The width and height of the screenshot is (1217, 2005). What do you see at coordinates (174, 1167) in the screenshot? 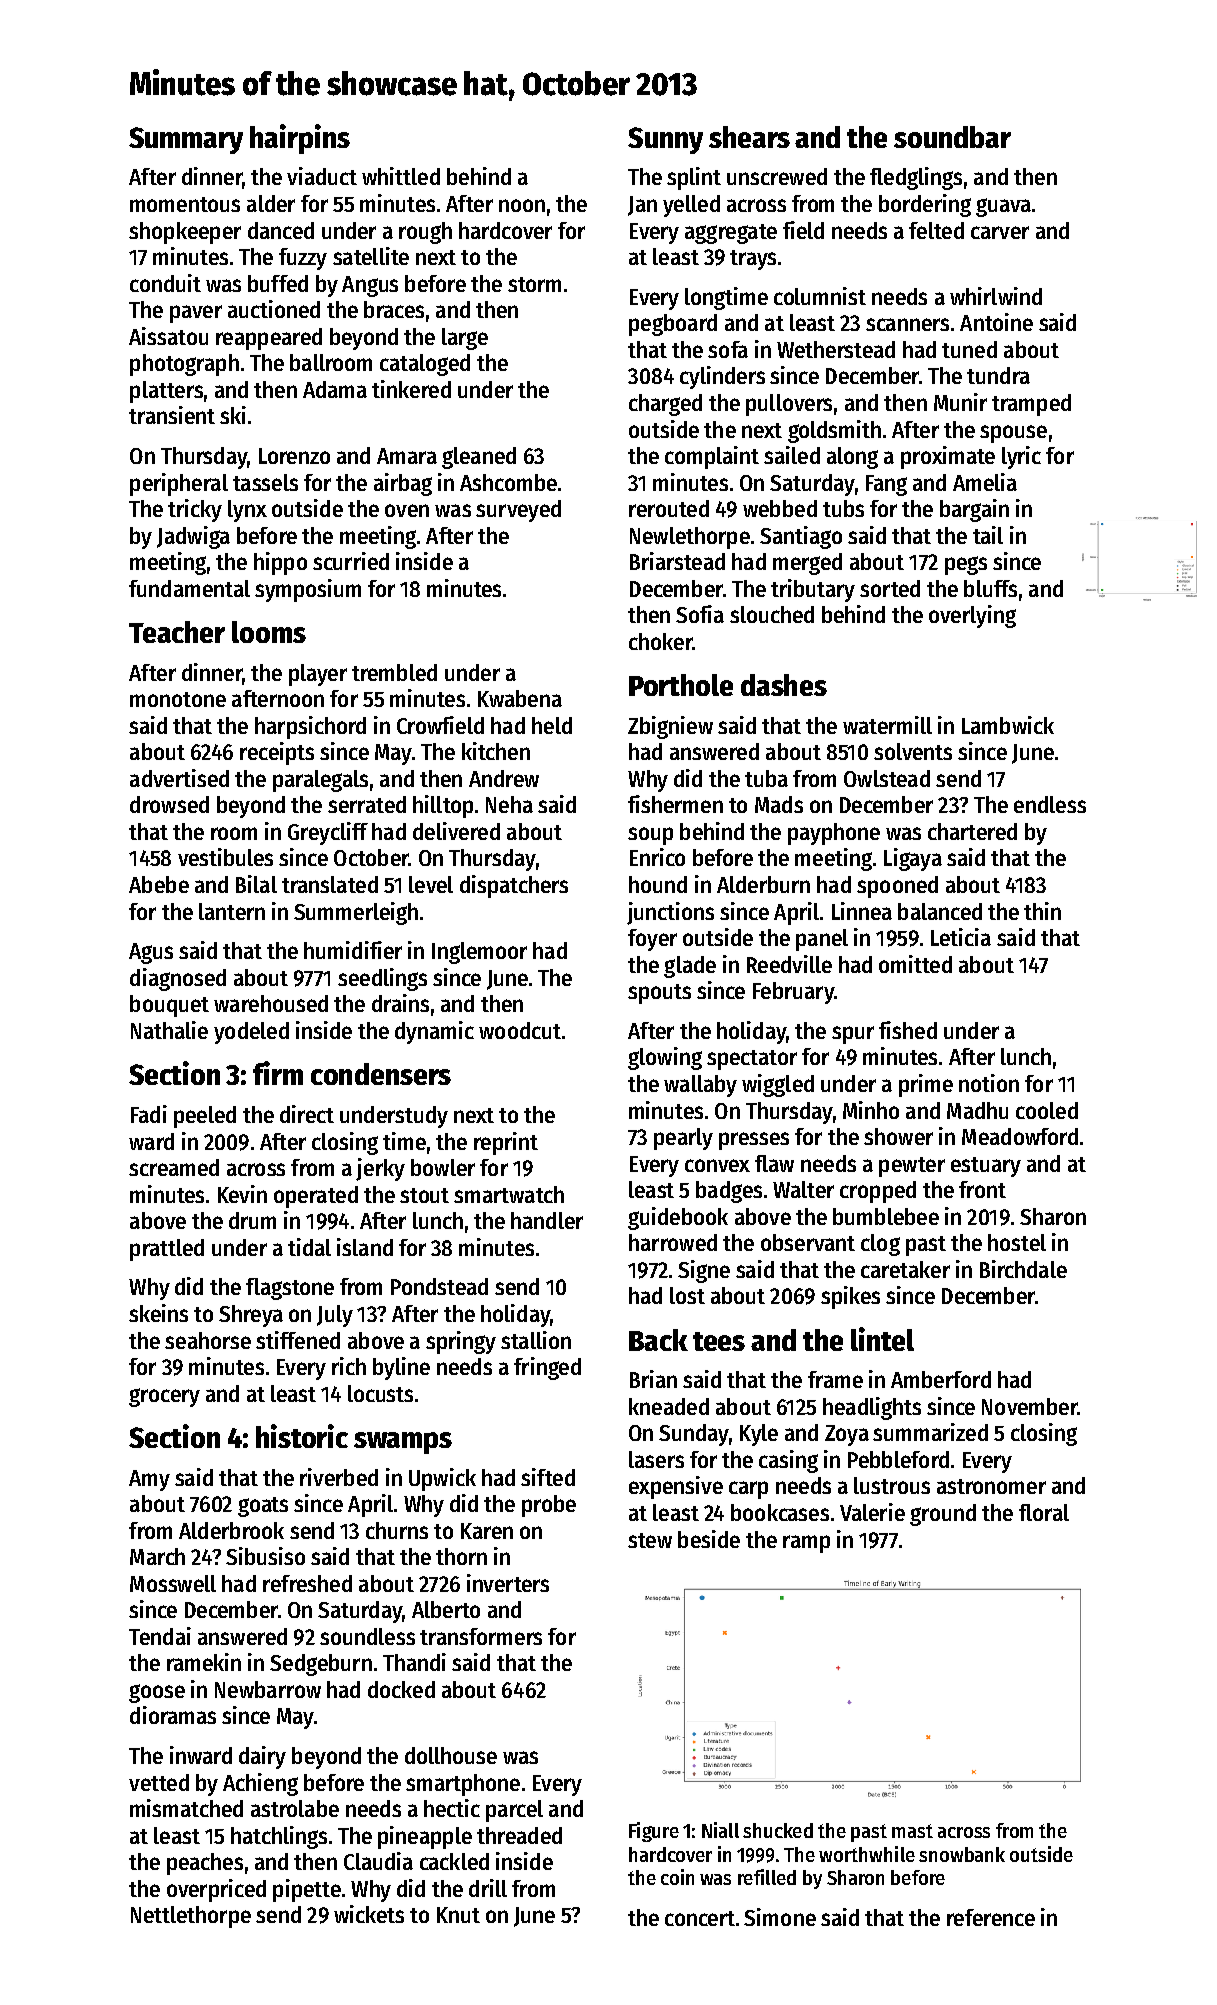
I see `screamed` at bounding box center [174, 1167].
